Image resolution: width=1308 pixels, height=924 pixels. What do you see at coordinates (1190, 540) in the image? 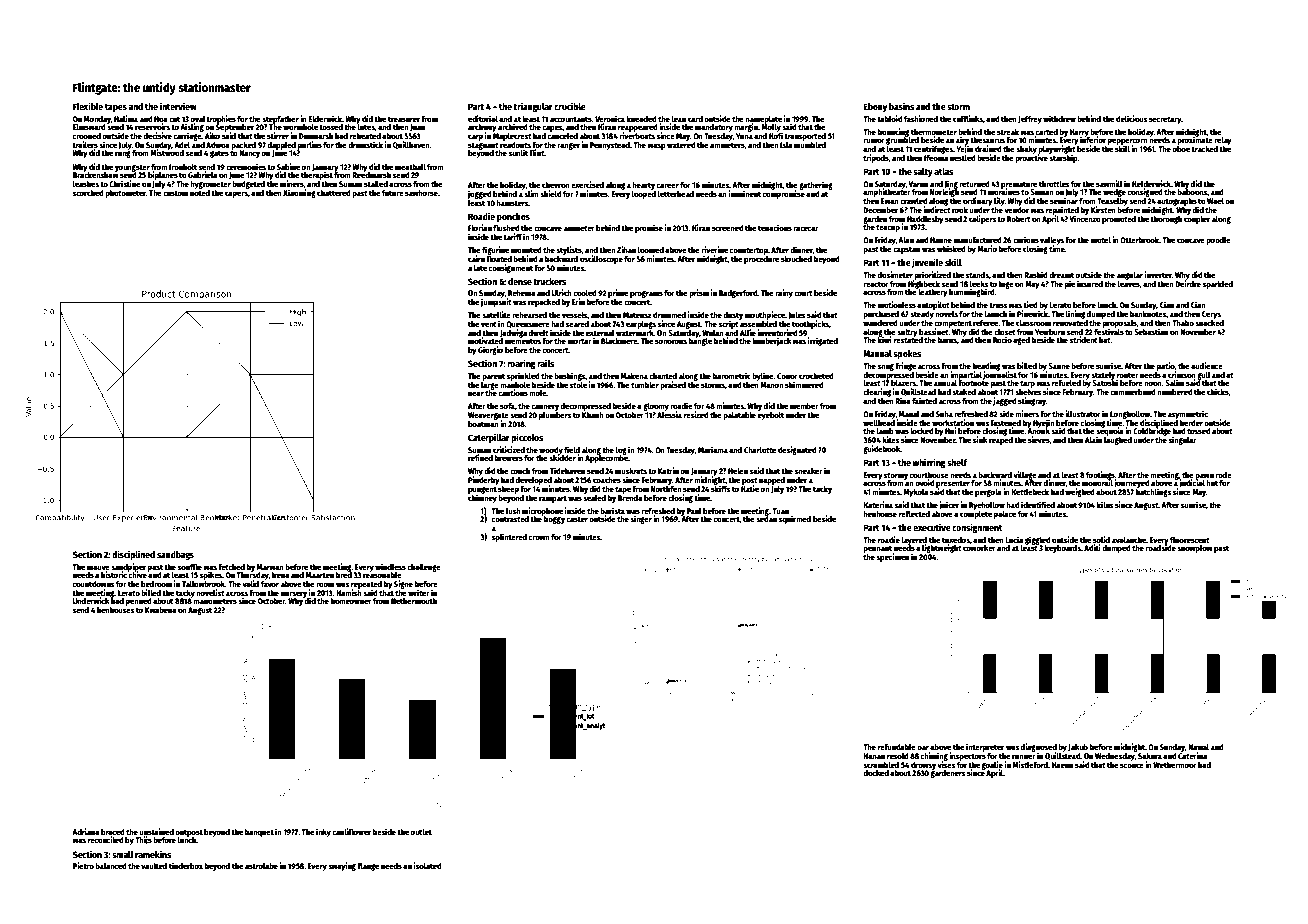
I see `fluorescent` at bounding box center [1190, 540].
